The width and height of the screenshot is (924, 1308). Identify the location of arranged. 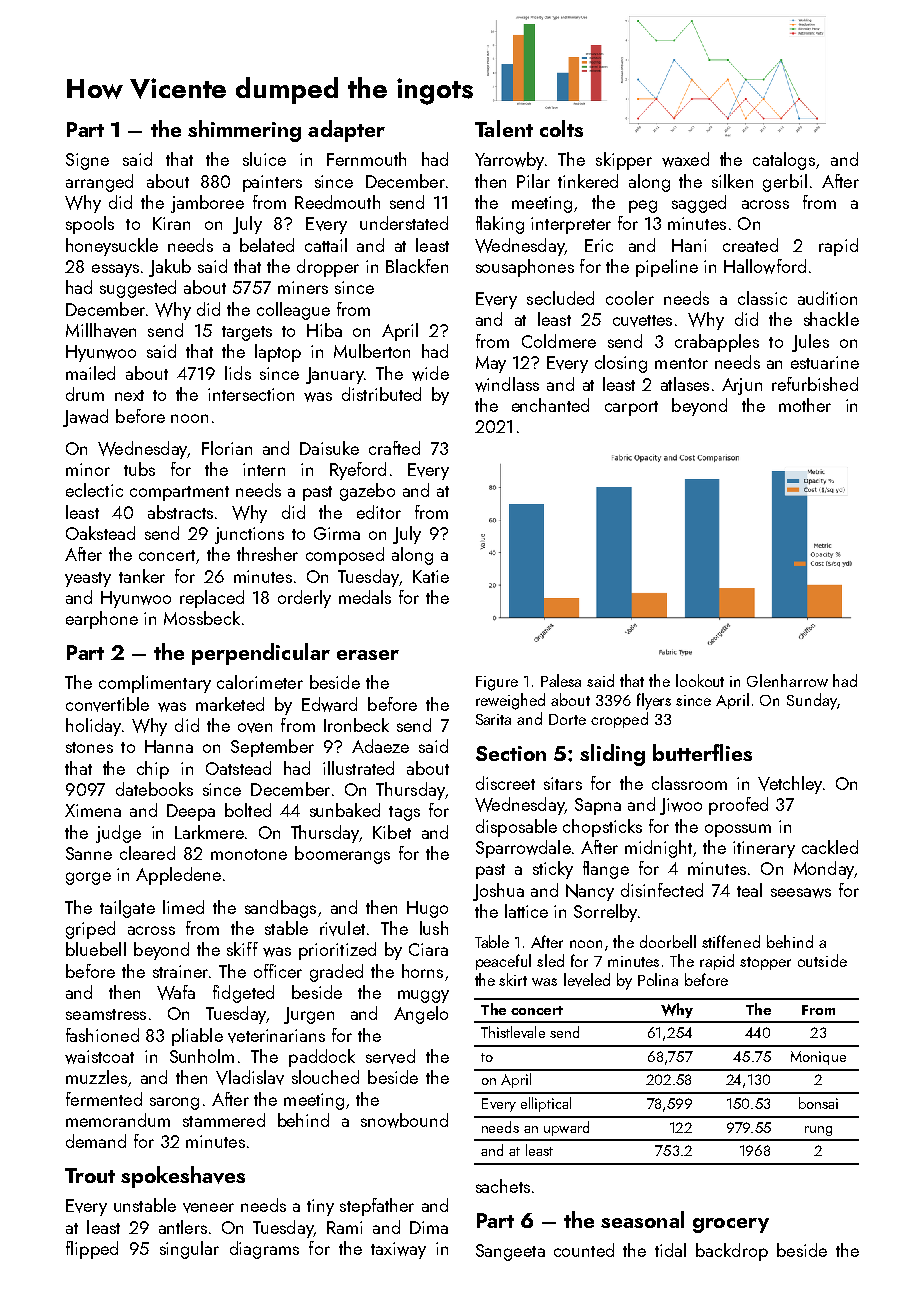
(99, 183).
